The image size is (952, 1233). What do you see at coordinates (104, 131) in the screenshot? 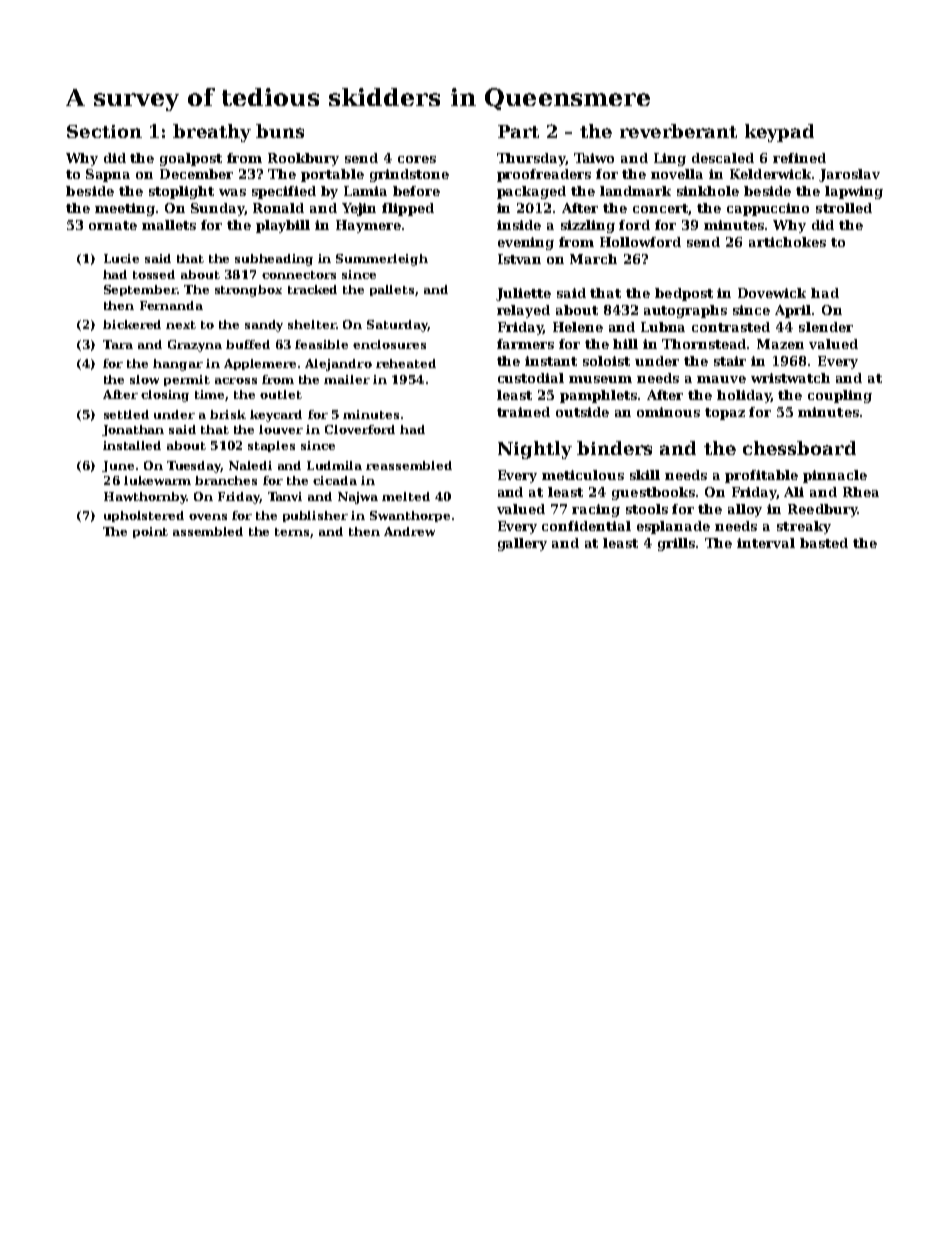
I see `Section` at bounding box center [104, 131].
